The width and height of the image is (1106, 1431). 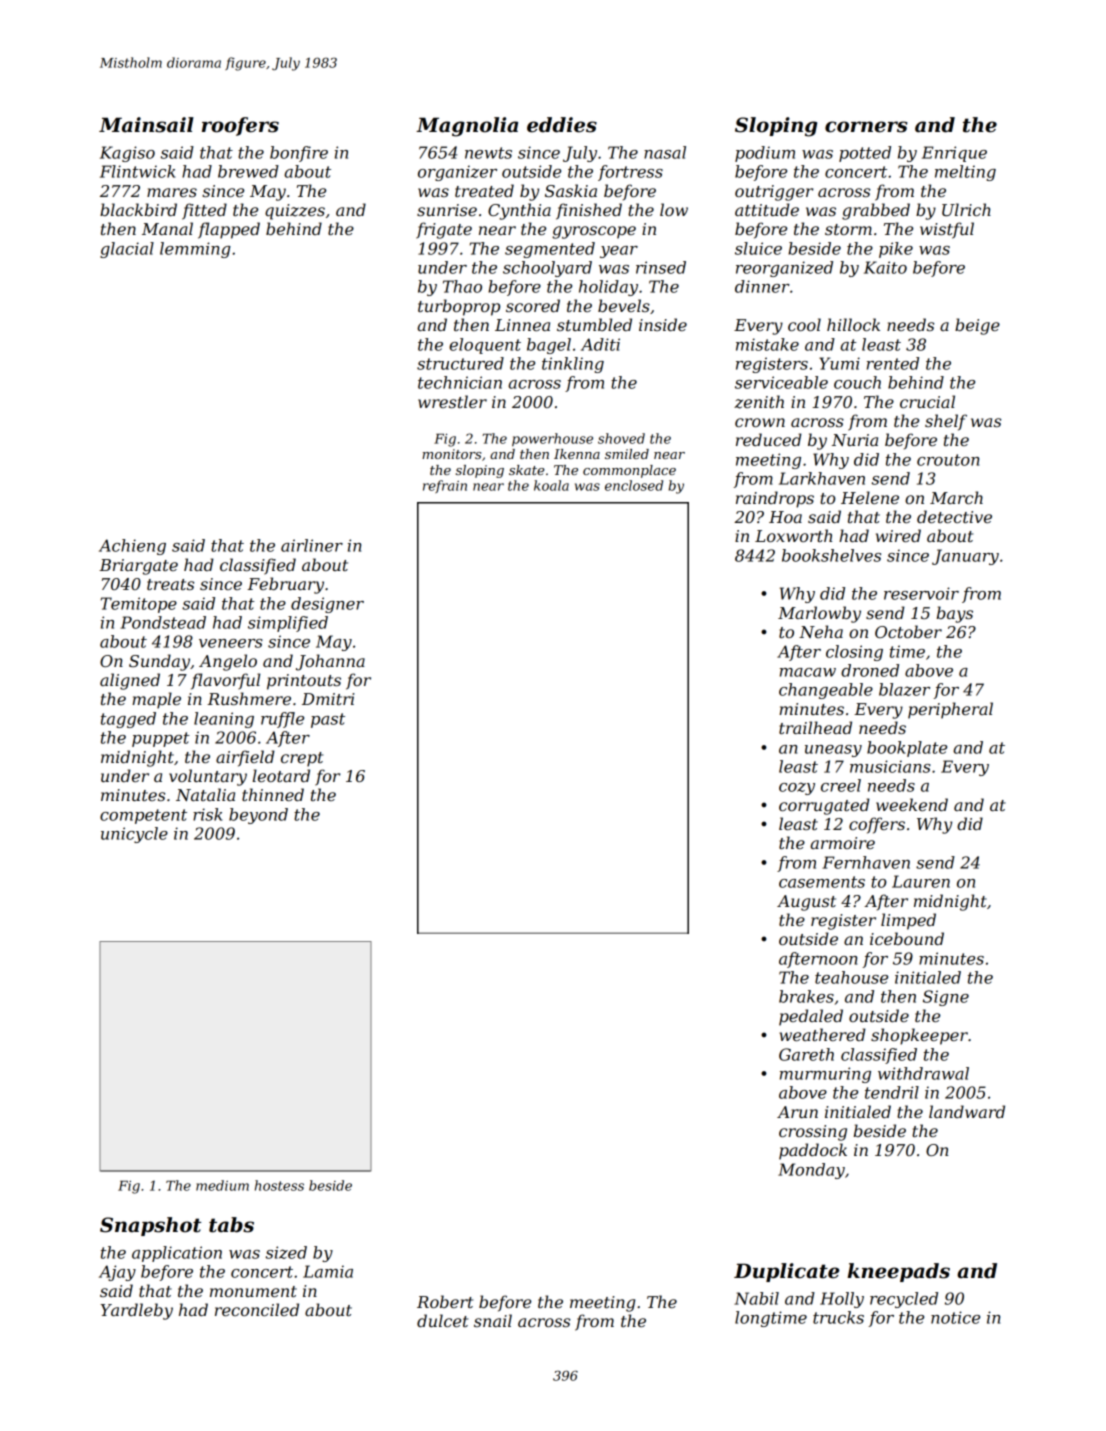 I want to click on Fernhaven, so click(x=866, y=862).
